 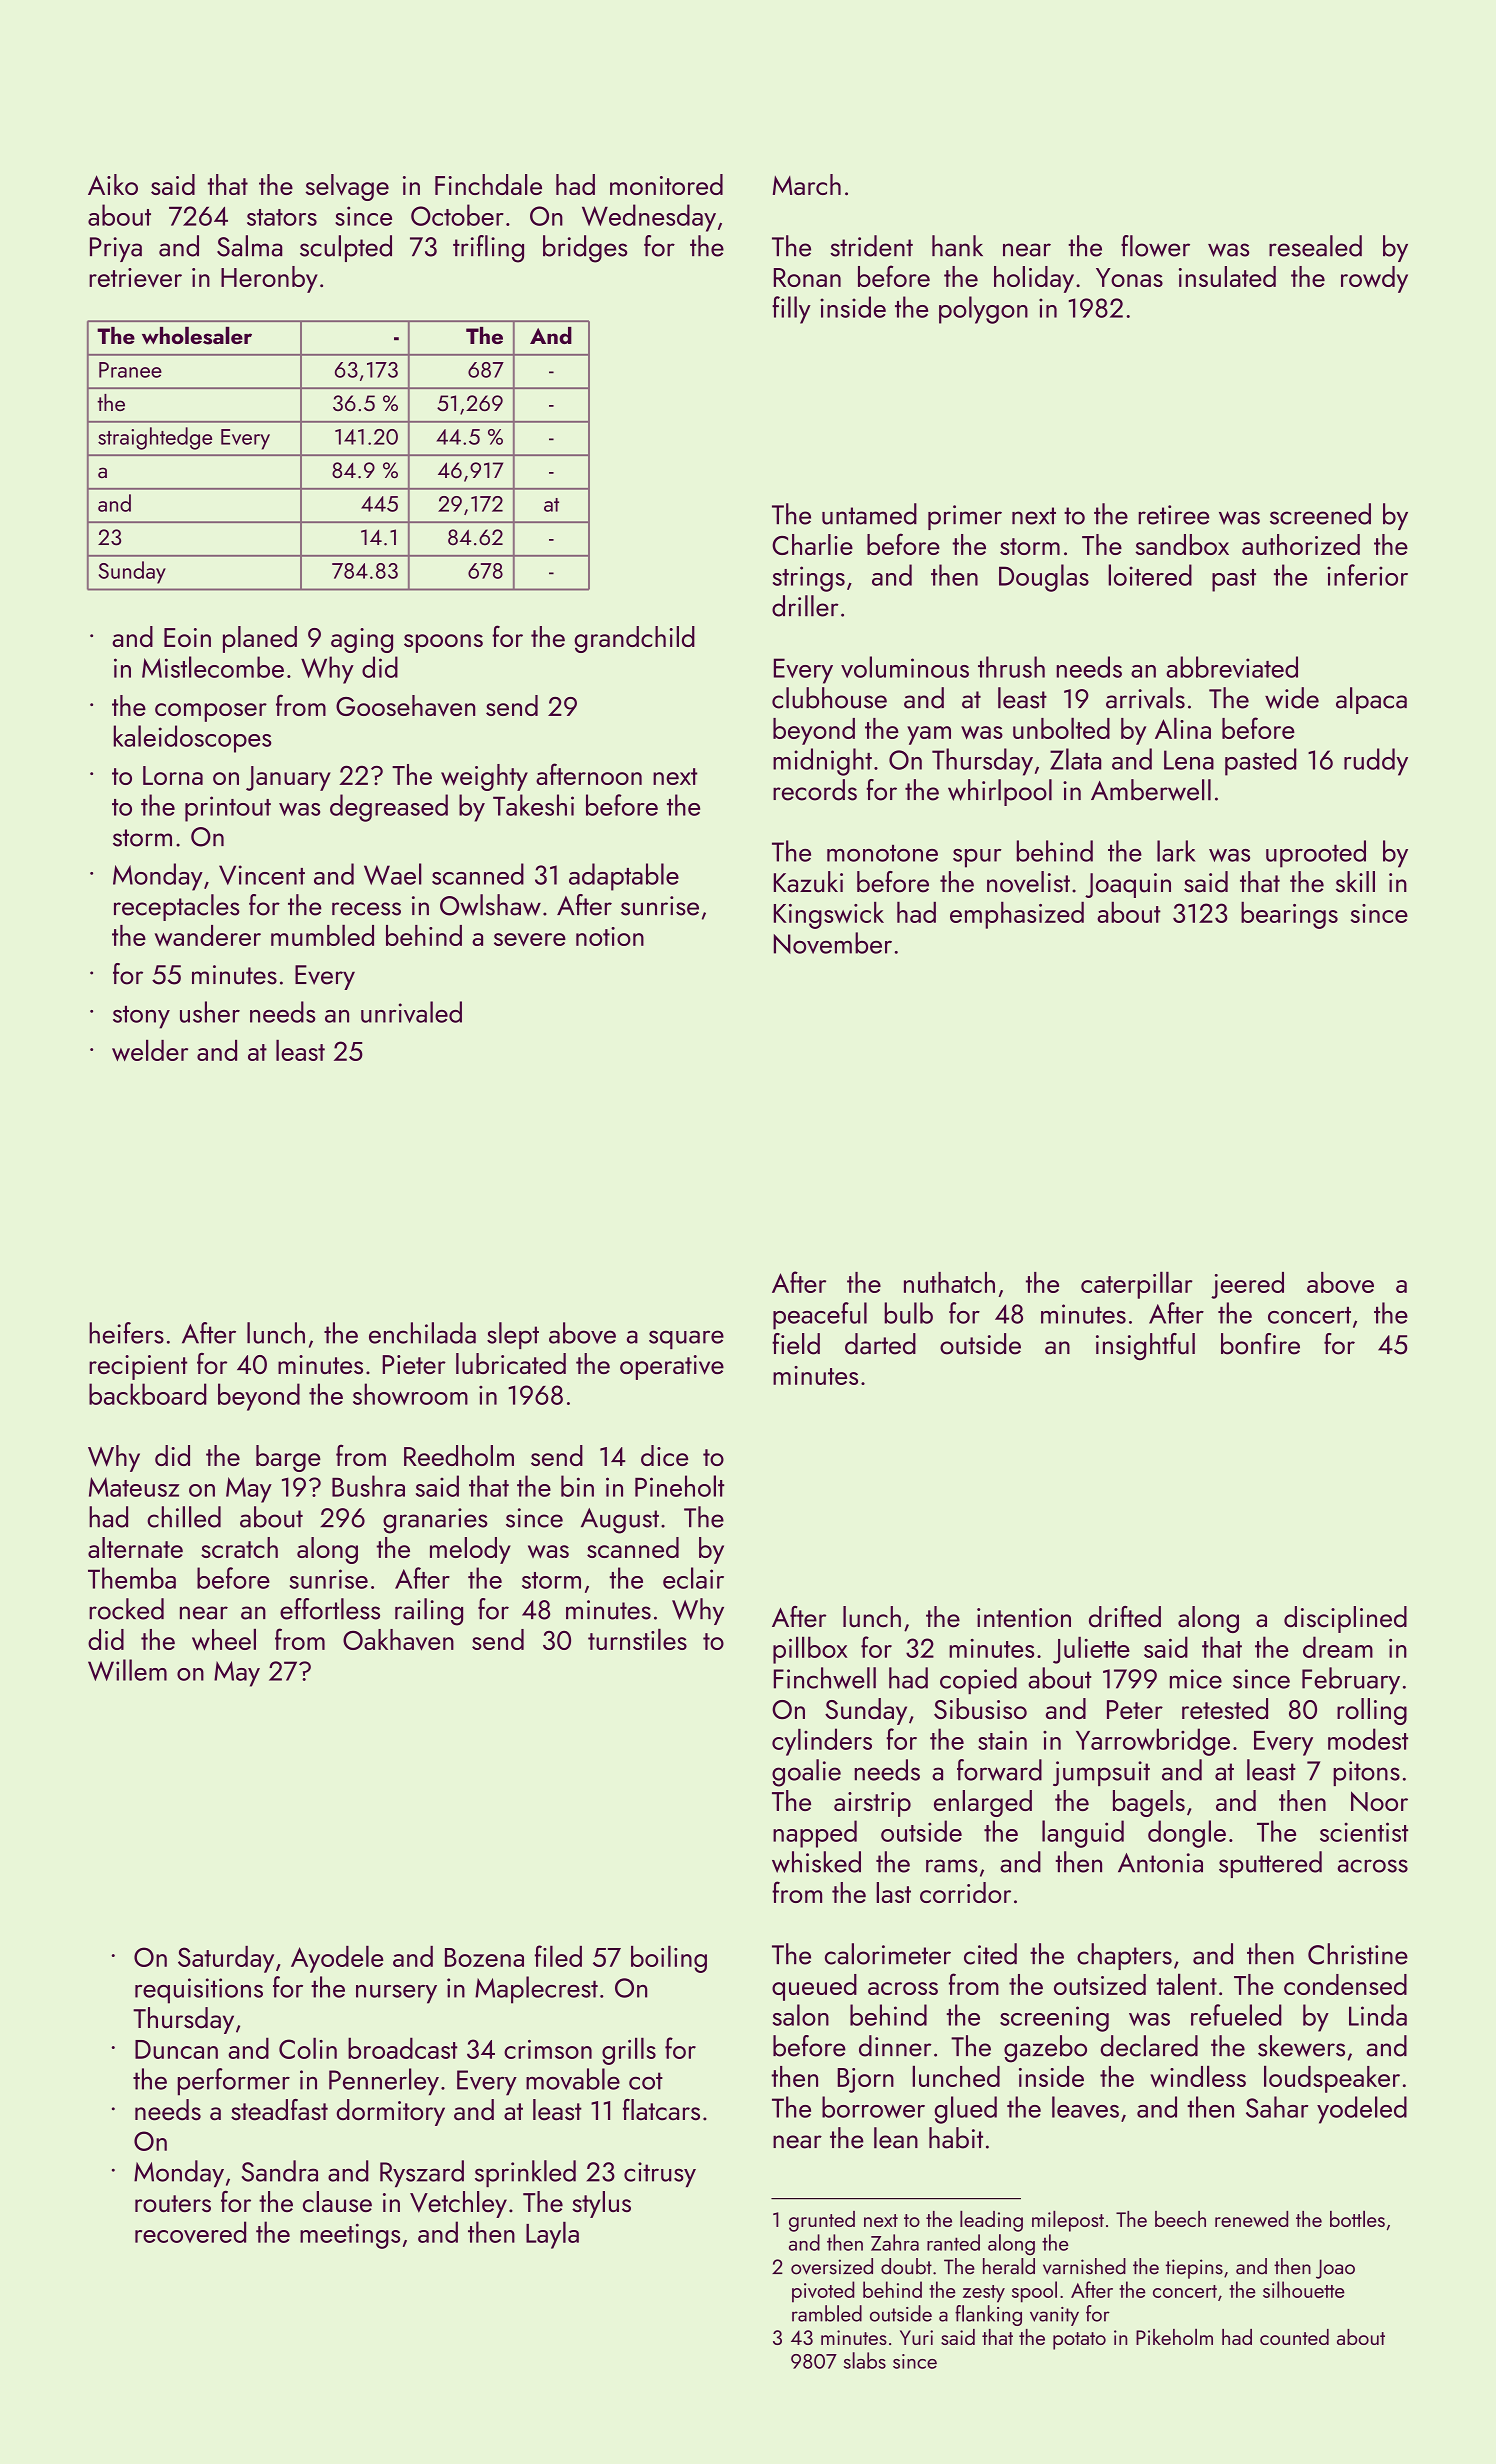 What do you see at coordinates (1289, 915) in the page?
I see `bearings` at bounding box center [1289, 915].
